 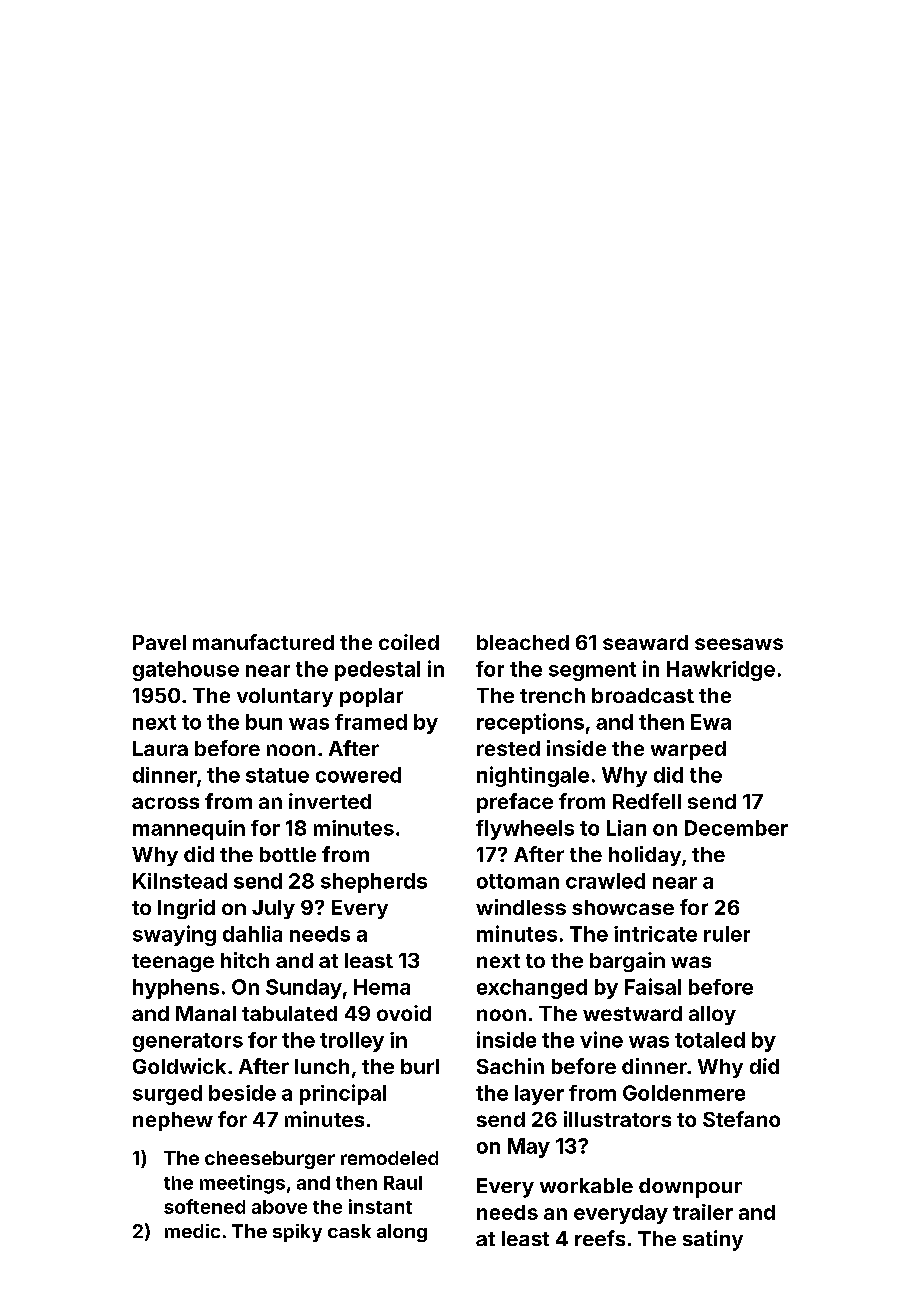 What do you see at coordinates (739, 644) in the image?
I see `seesaws` at bounding box center [739, 644].
